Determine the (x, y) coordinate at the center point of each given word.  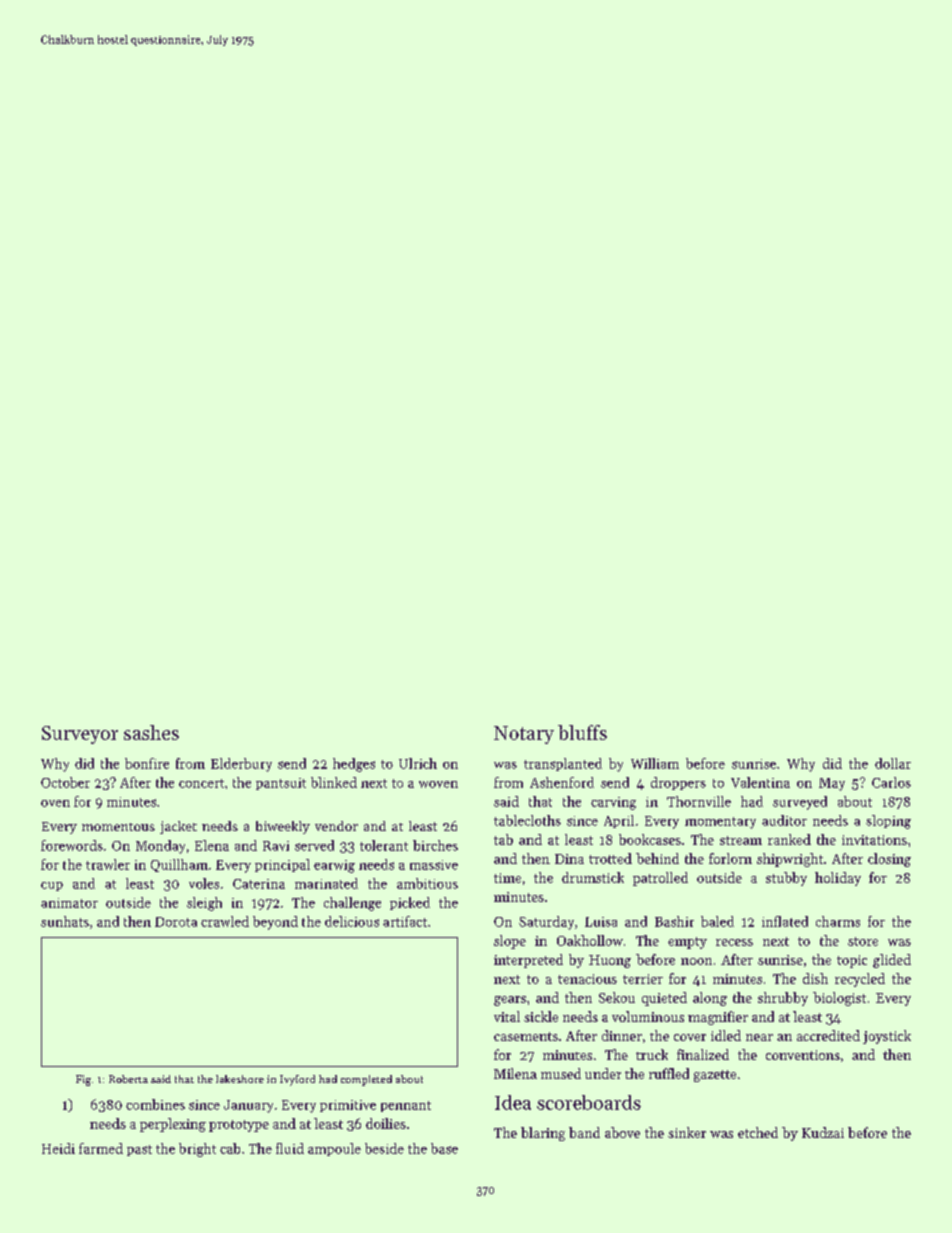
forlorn (730, 858)
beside (384, 1148)
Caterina (259, 884)
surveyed (800, 803)
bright (197, 1150)
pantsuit (281, 784)
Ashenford (562, 782)
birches (435, 845)
